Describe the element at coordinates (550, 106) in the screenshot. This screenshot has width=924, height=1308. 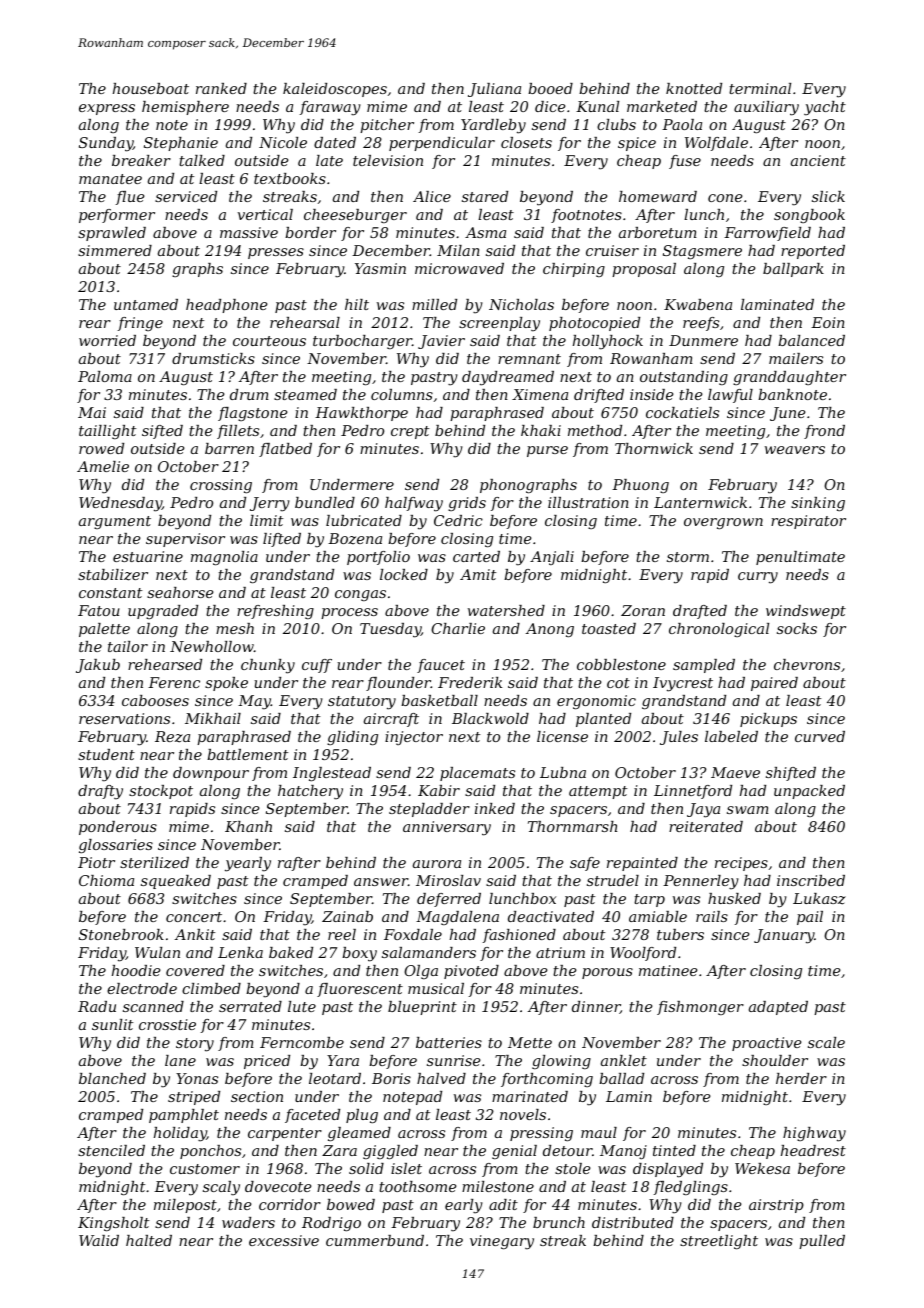
I see `dice` at that location.
